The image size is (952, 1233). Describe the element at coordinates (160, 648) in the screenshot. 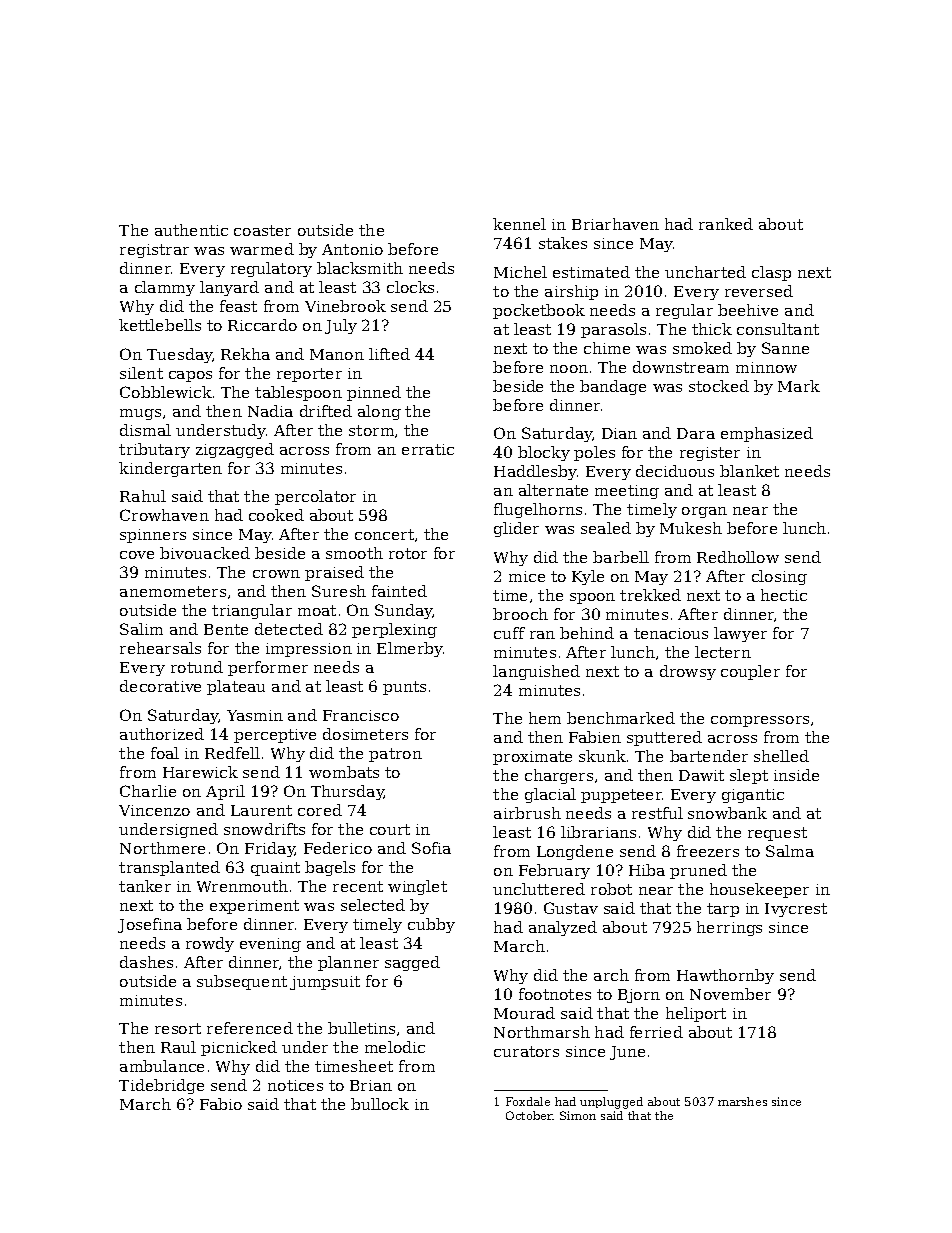

I see `rehearsals` at that location.
